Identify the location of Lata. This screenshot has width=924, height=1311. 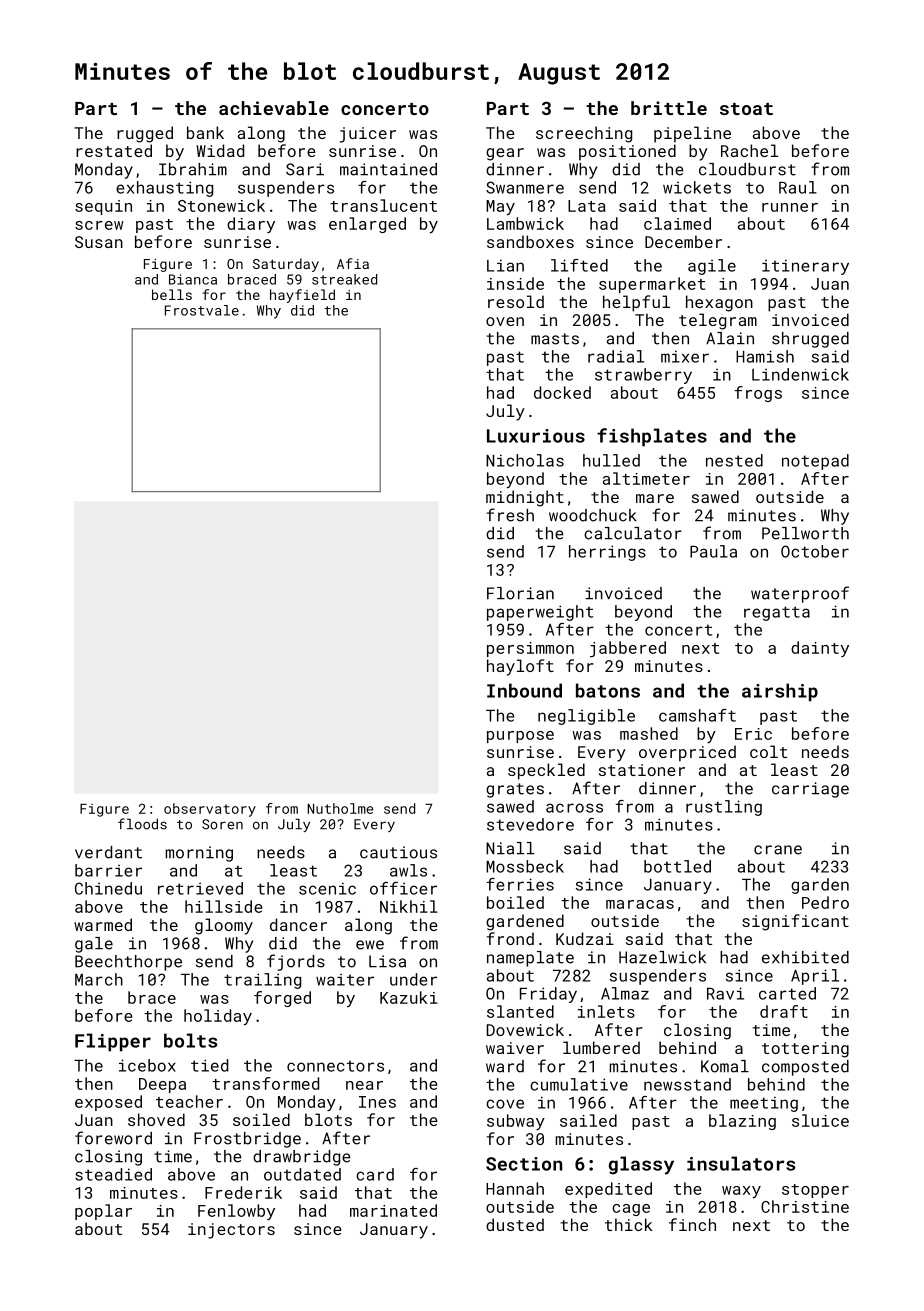
(587, 206).
